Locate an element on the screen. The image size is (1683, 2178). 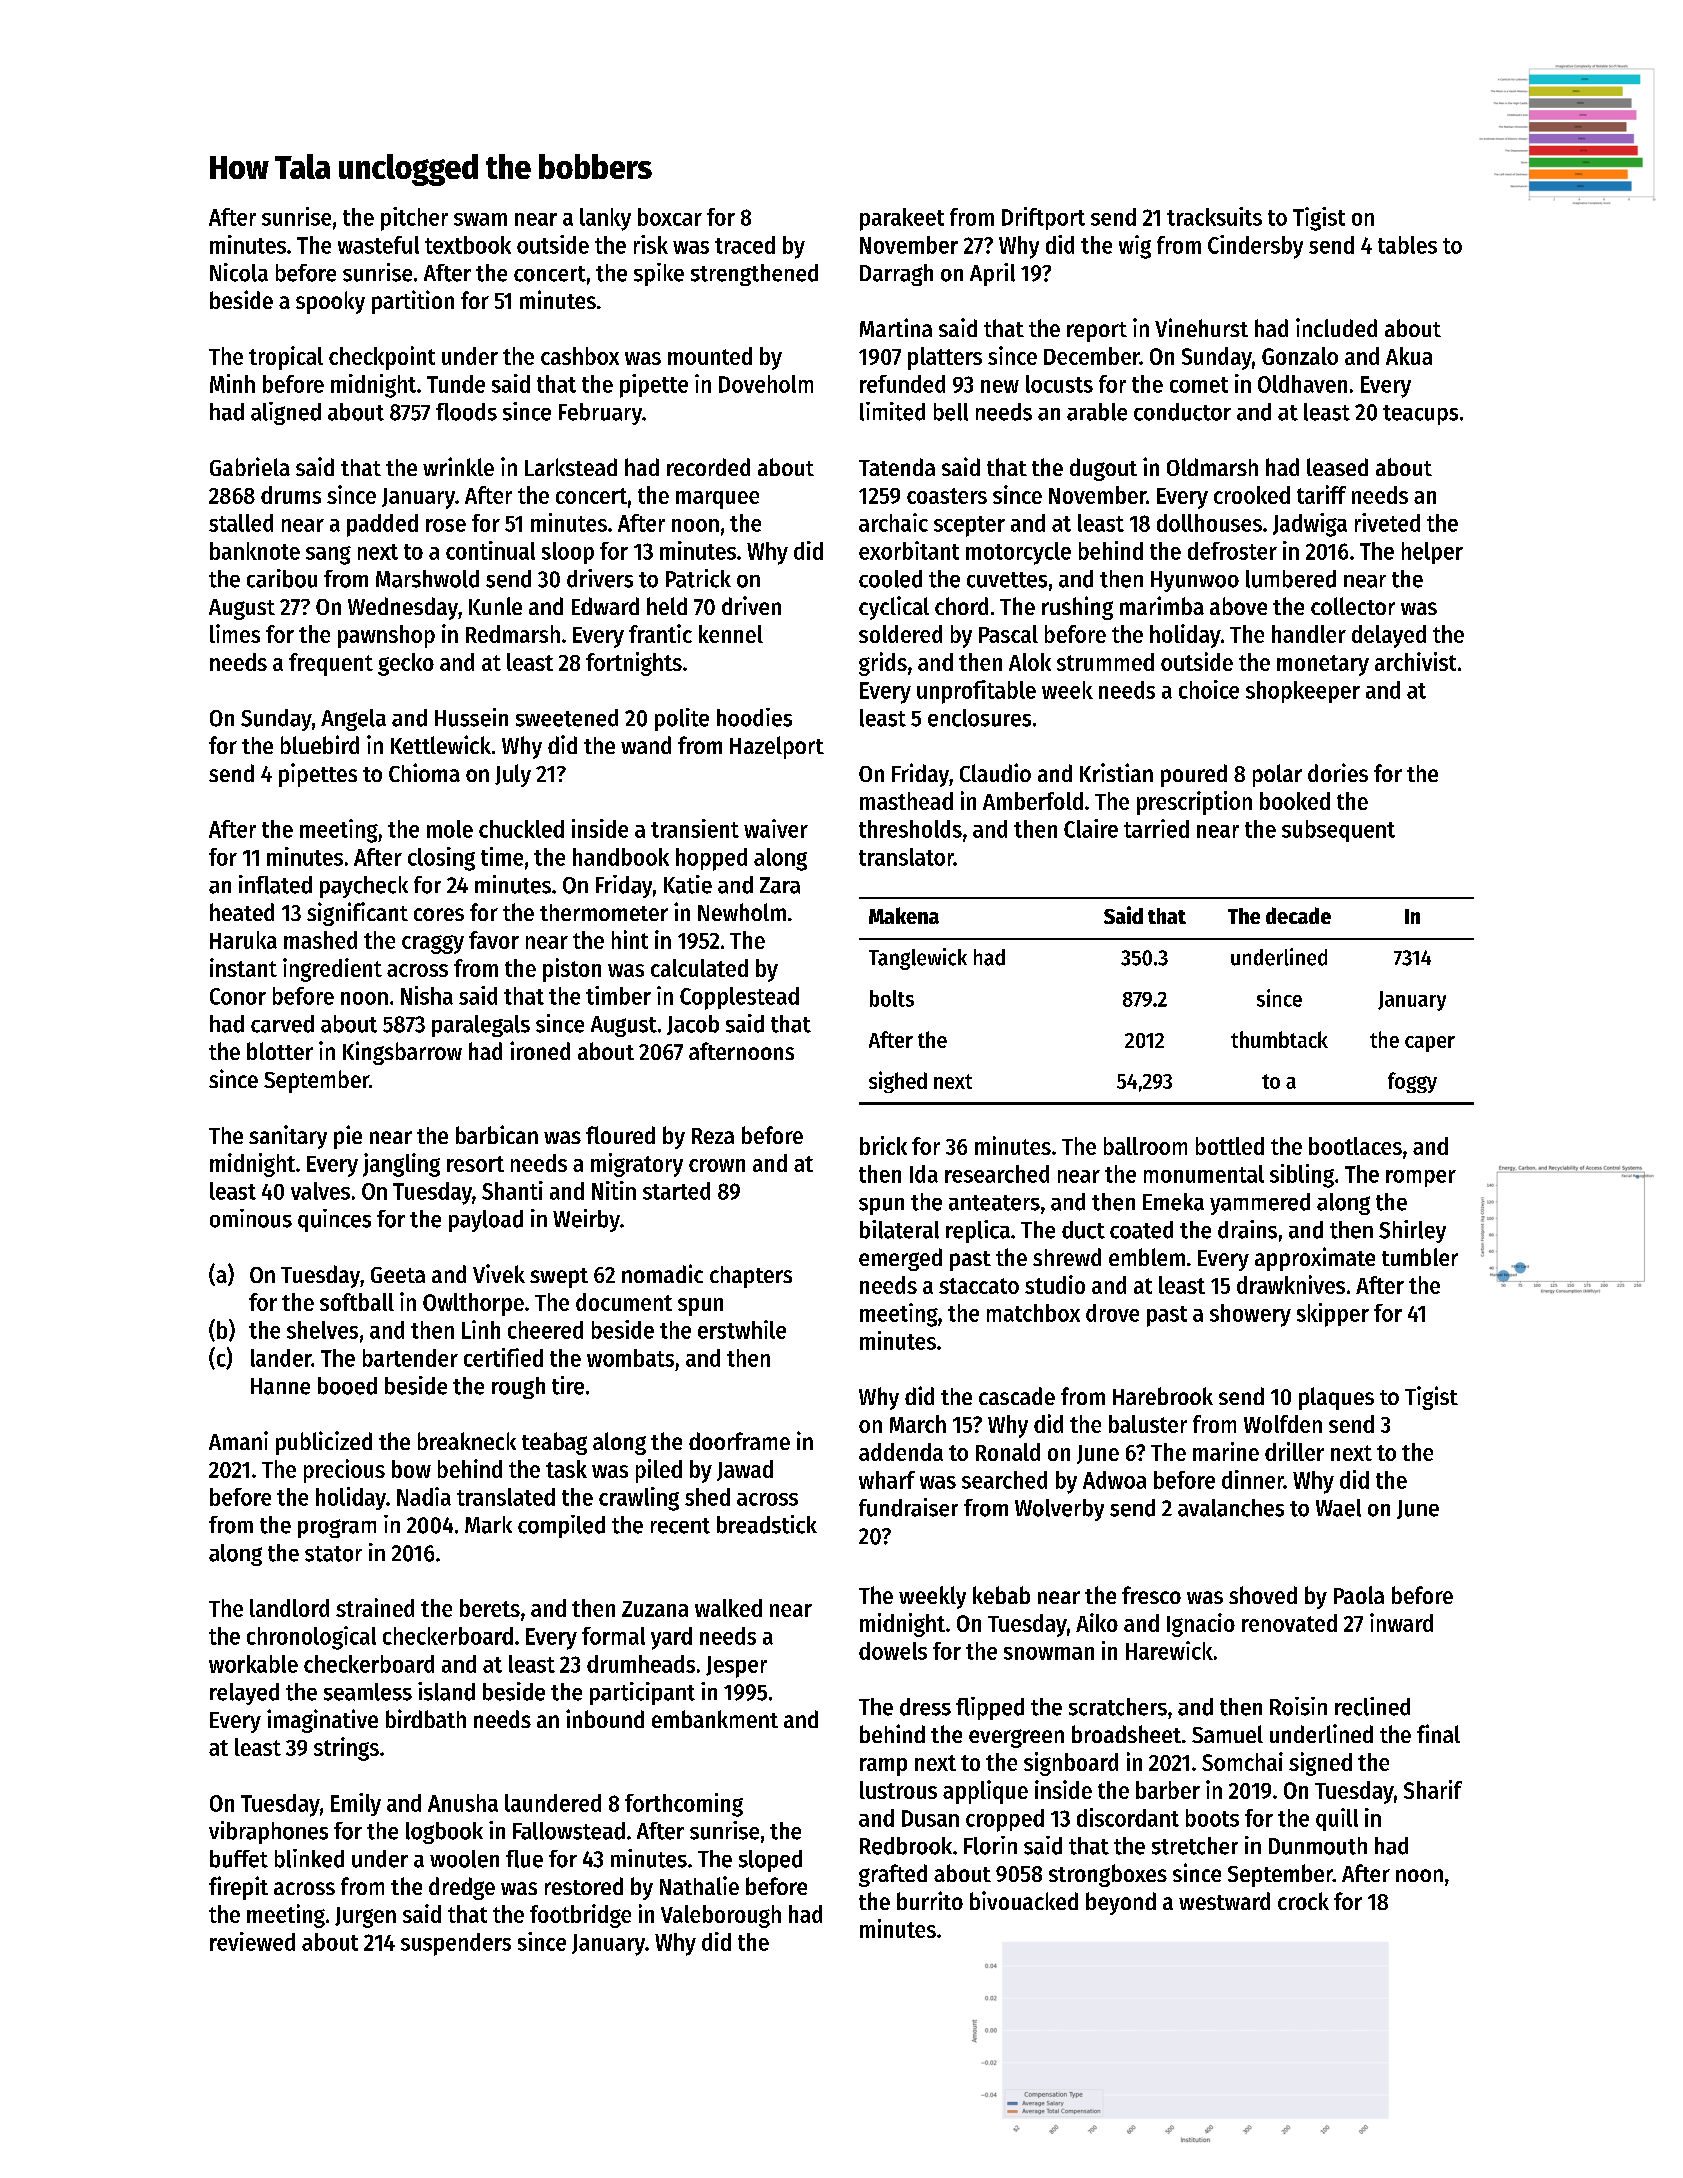
spike is located at coordinates (659, 274).
